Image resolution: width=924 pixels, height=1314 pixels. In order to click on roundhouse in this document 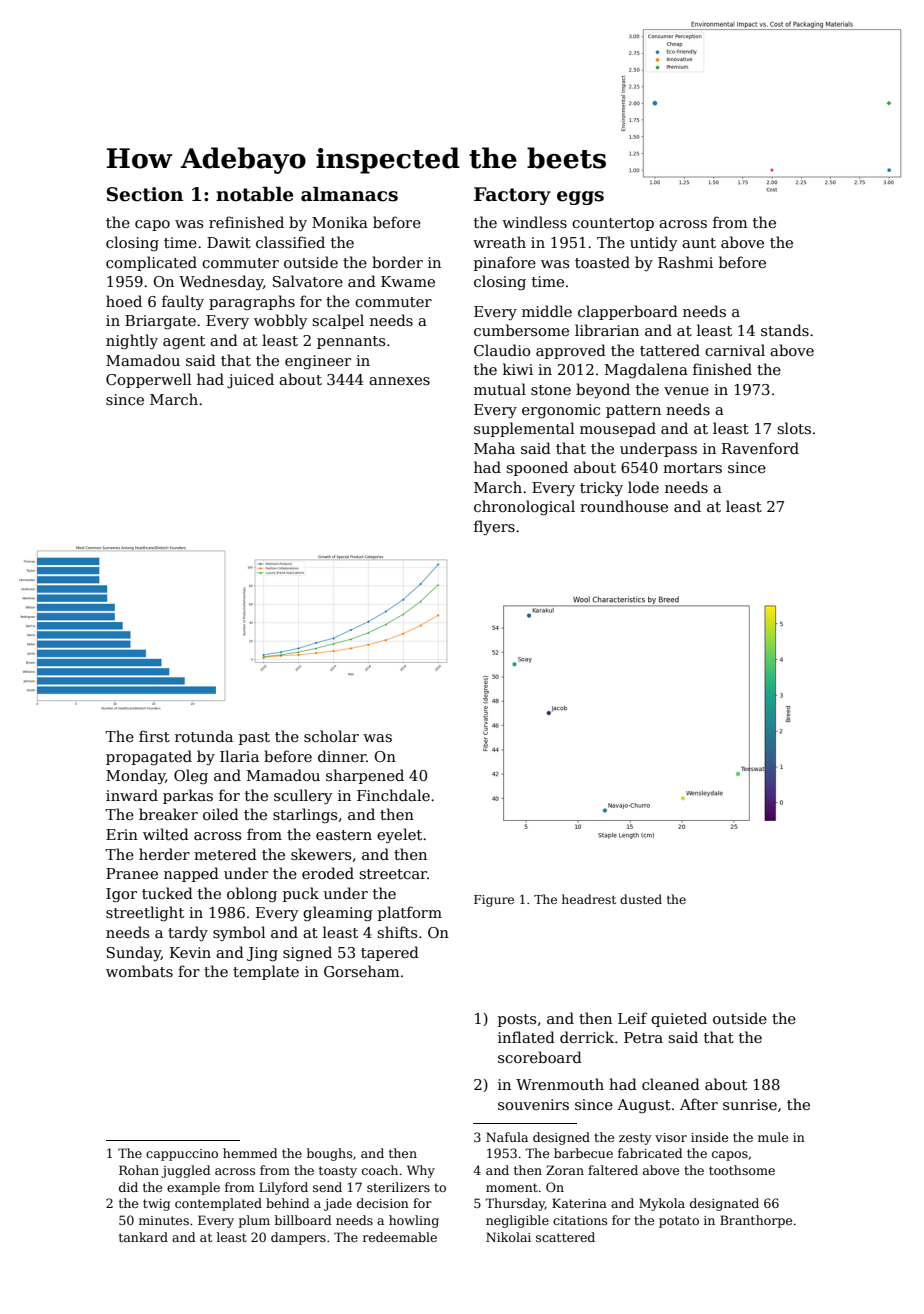, I will do `click(624, 506)`.
